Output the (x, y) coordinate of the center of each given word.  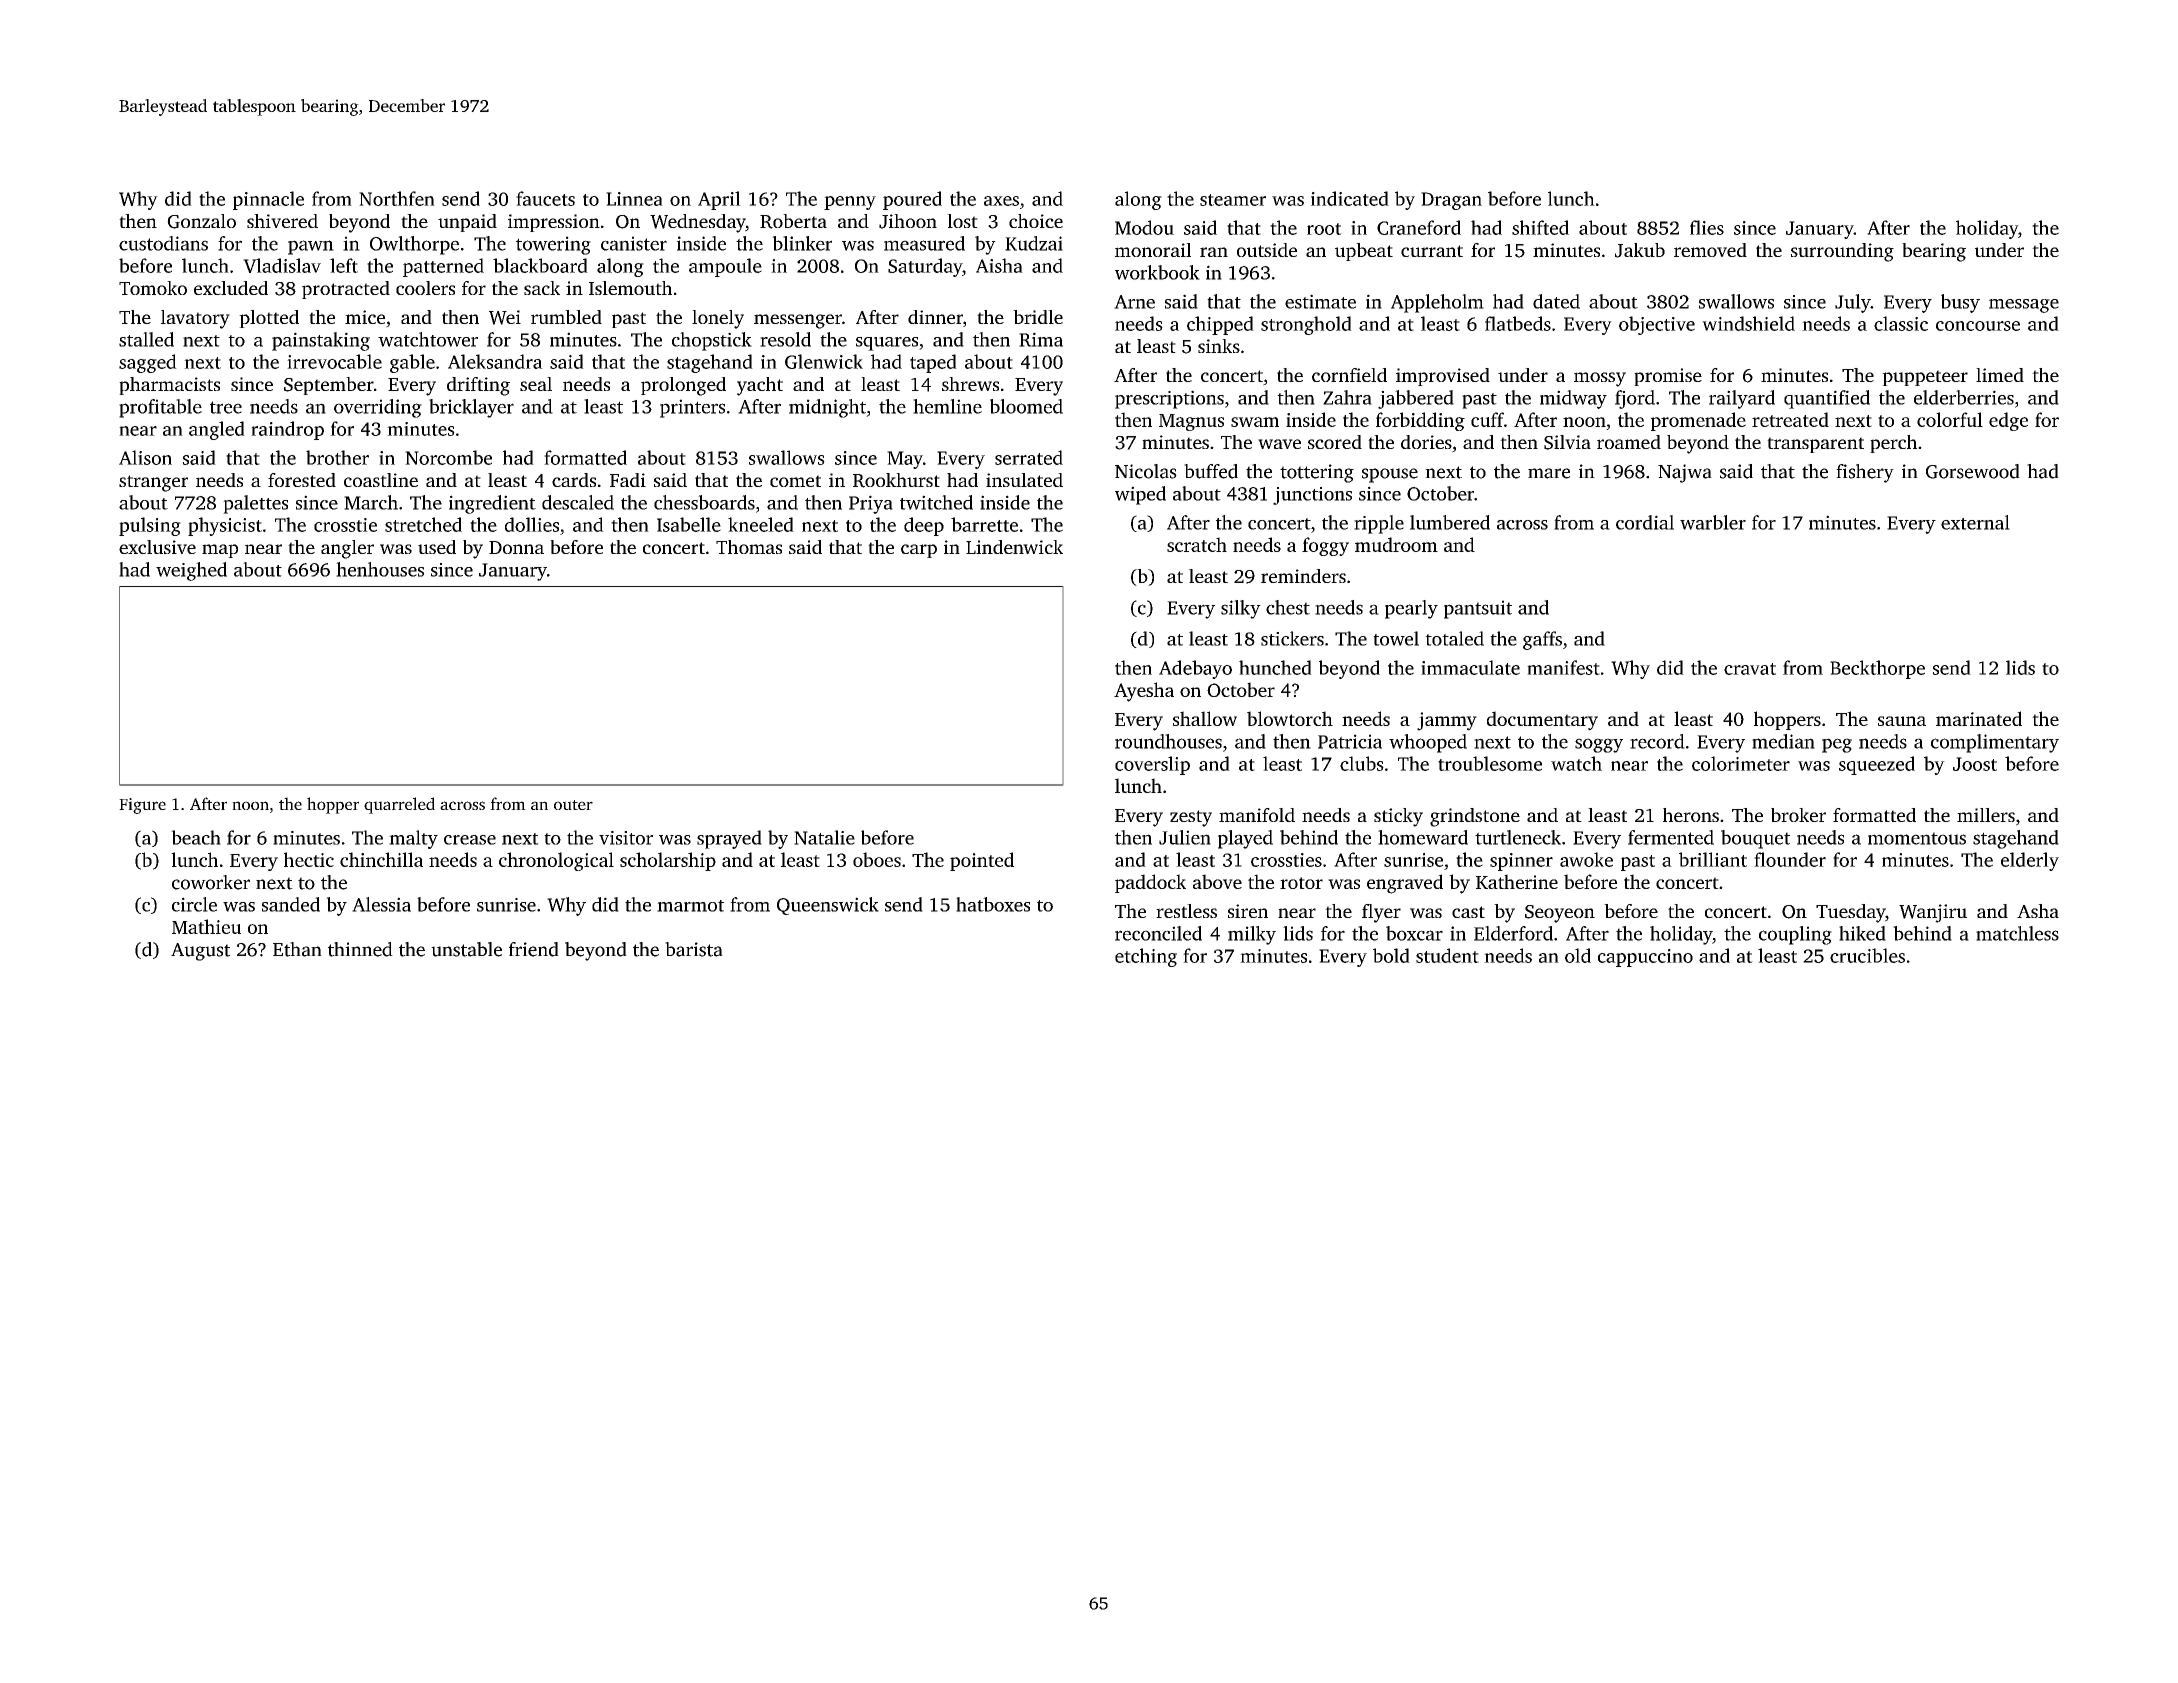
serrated (1029, 457)
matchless (2017, 933)
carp (919, 551)
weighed (191, 571)
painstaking (321, 341)
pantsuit (1478, 609)
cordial (1645, 522)
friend (534, 949)
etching (1146, 957)
